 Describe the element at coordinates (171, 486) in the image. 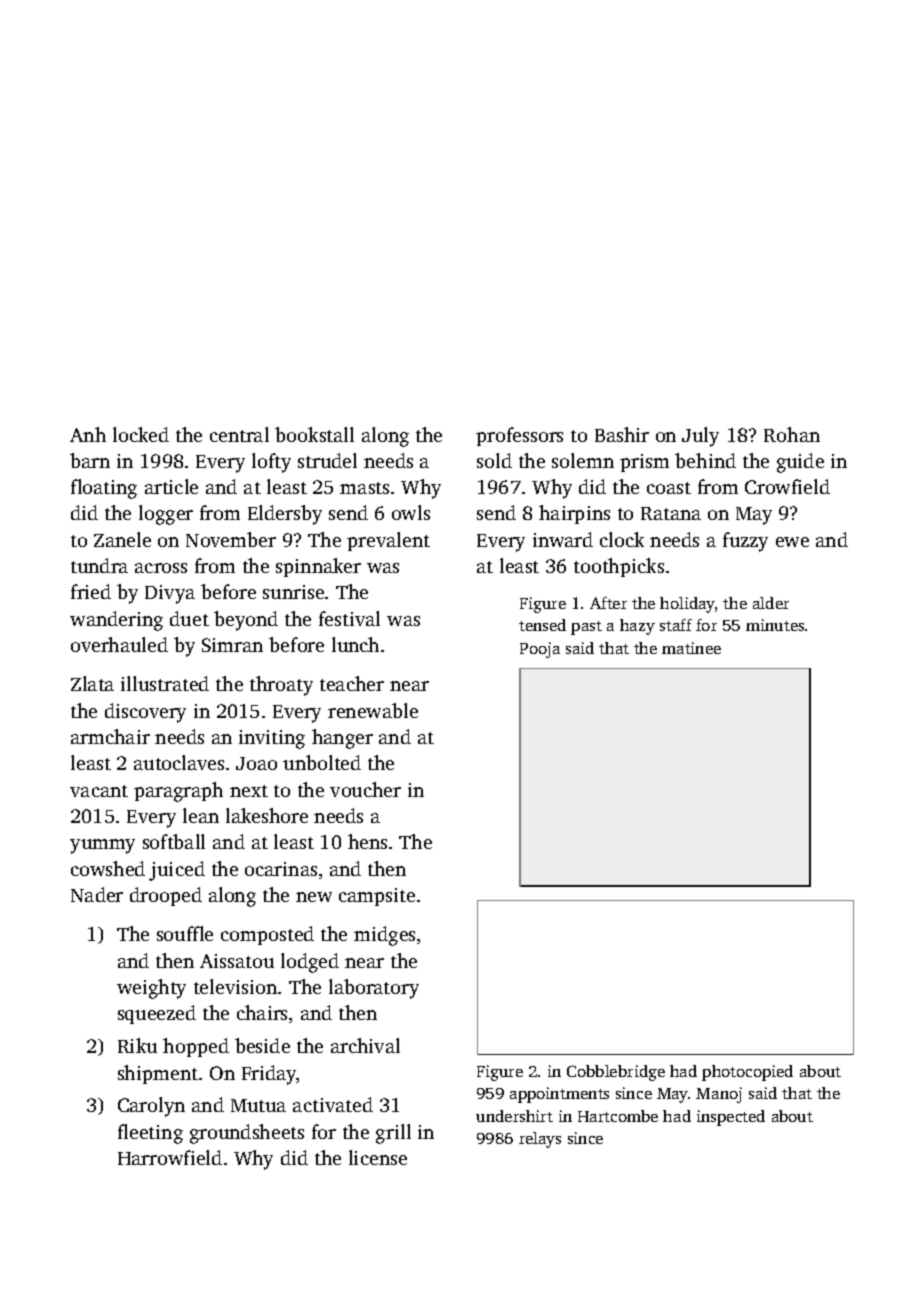

I see `article` at that location.
